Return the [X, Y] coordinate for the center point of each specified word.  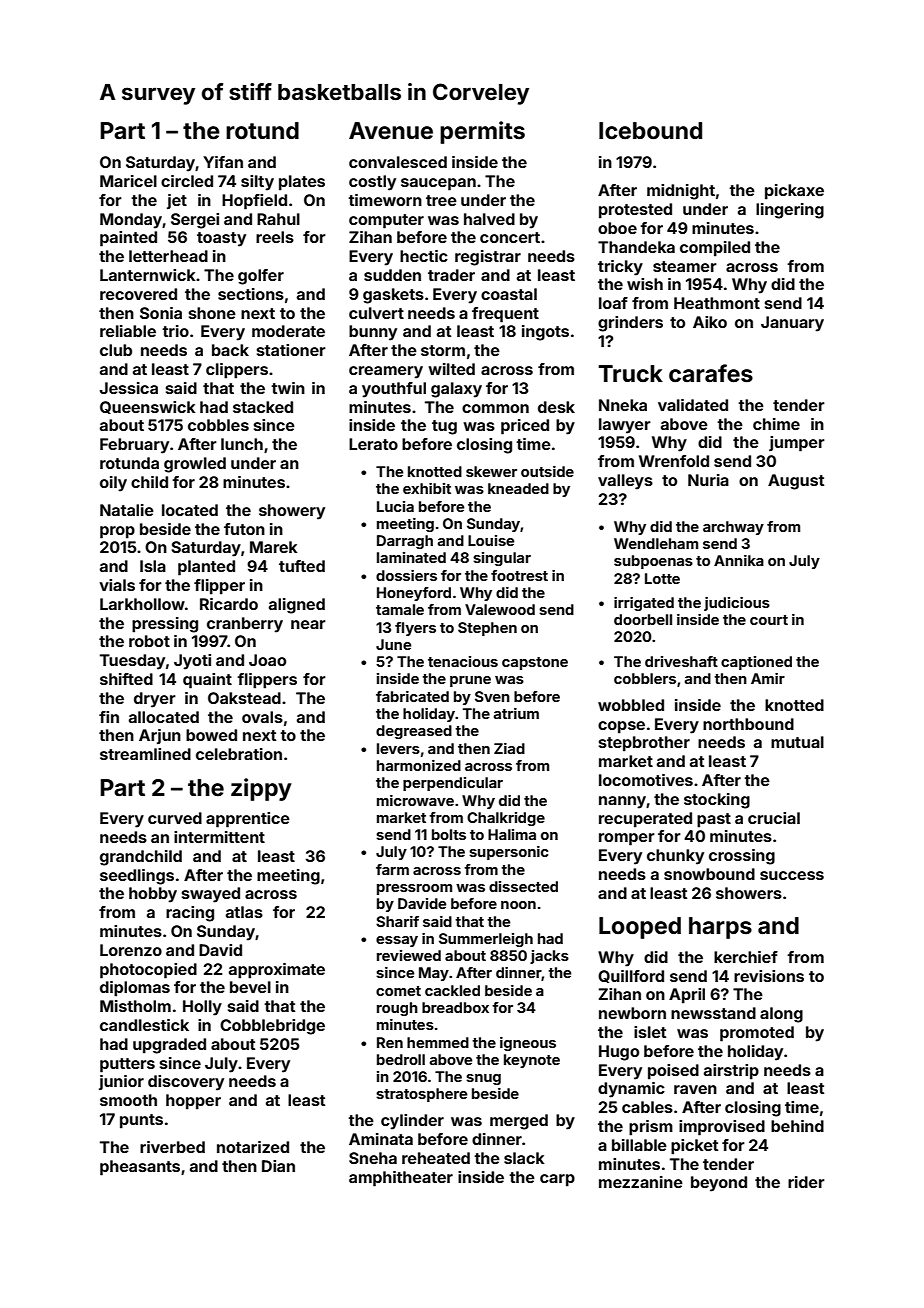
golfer [261, 277]
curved [175, 818]
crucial [774, 818]
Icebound [650, 131]
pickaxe [794, 192]
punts [141, 1121]
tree [441, 200]
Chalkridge [506, 819]
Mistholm [135, 1006]
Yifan [223, 162]
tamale [400, 609]
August [796, 482]
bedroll [401, 1059]
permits [482, 132]
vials [117, 585]
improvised [722, 1128]
